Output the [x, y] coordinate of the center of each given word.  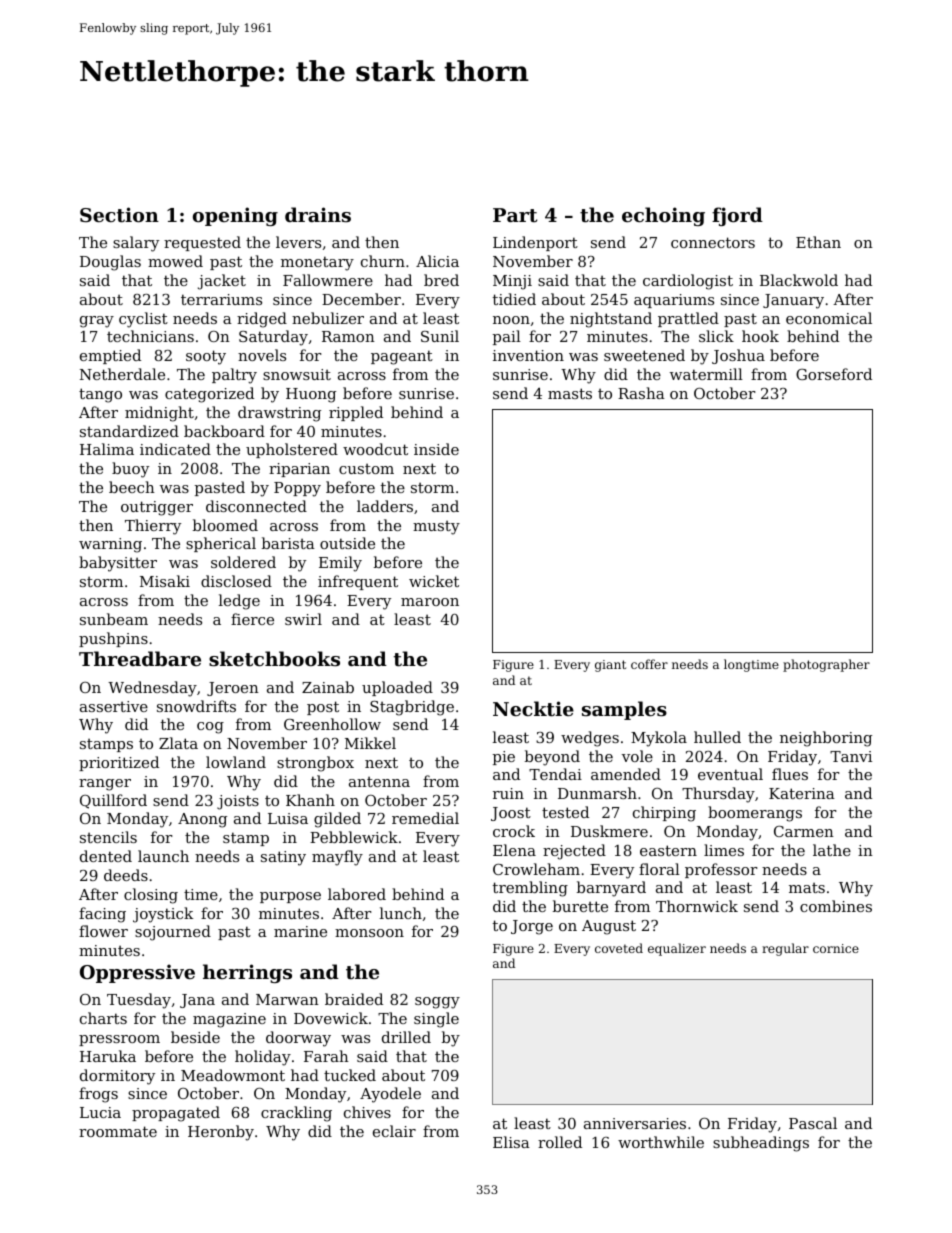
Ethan [818, 242]
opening [235, 216]
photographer [826, 665]
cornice [836, 948]
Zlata [178, 743]
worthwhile [661, 1142]
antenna [379, 782]
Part [515, 215]
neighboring [826, 739]
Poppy [297, 489]
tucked [350, 1075]
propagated [176, 1114]
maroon [430, 602]
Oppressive [137, 973]
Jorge [532, 927]
